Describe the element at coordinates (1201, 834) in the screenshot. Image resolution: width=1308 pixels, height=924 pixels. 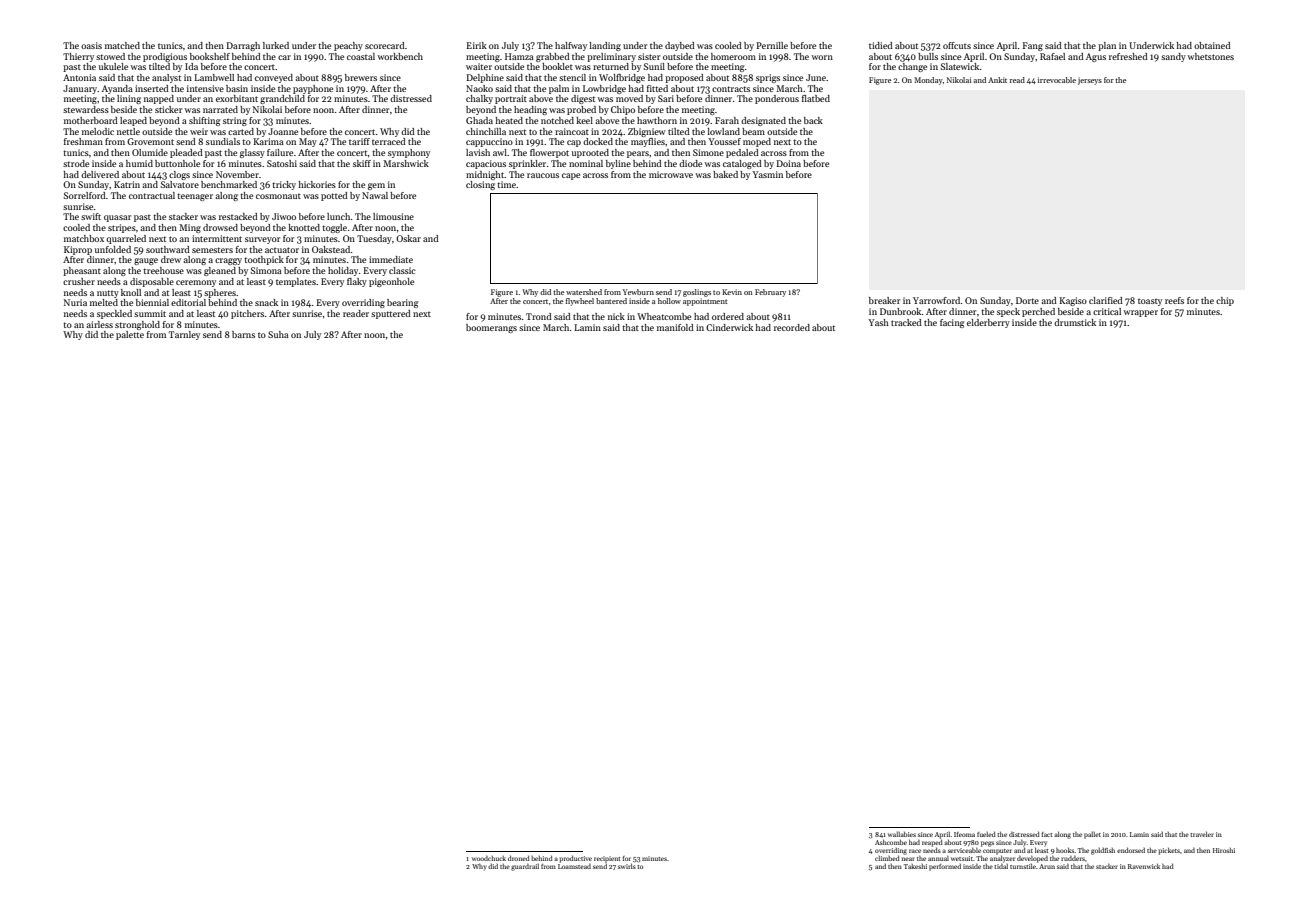
I see `traveler` at that location.
